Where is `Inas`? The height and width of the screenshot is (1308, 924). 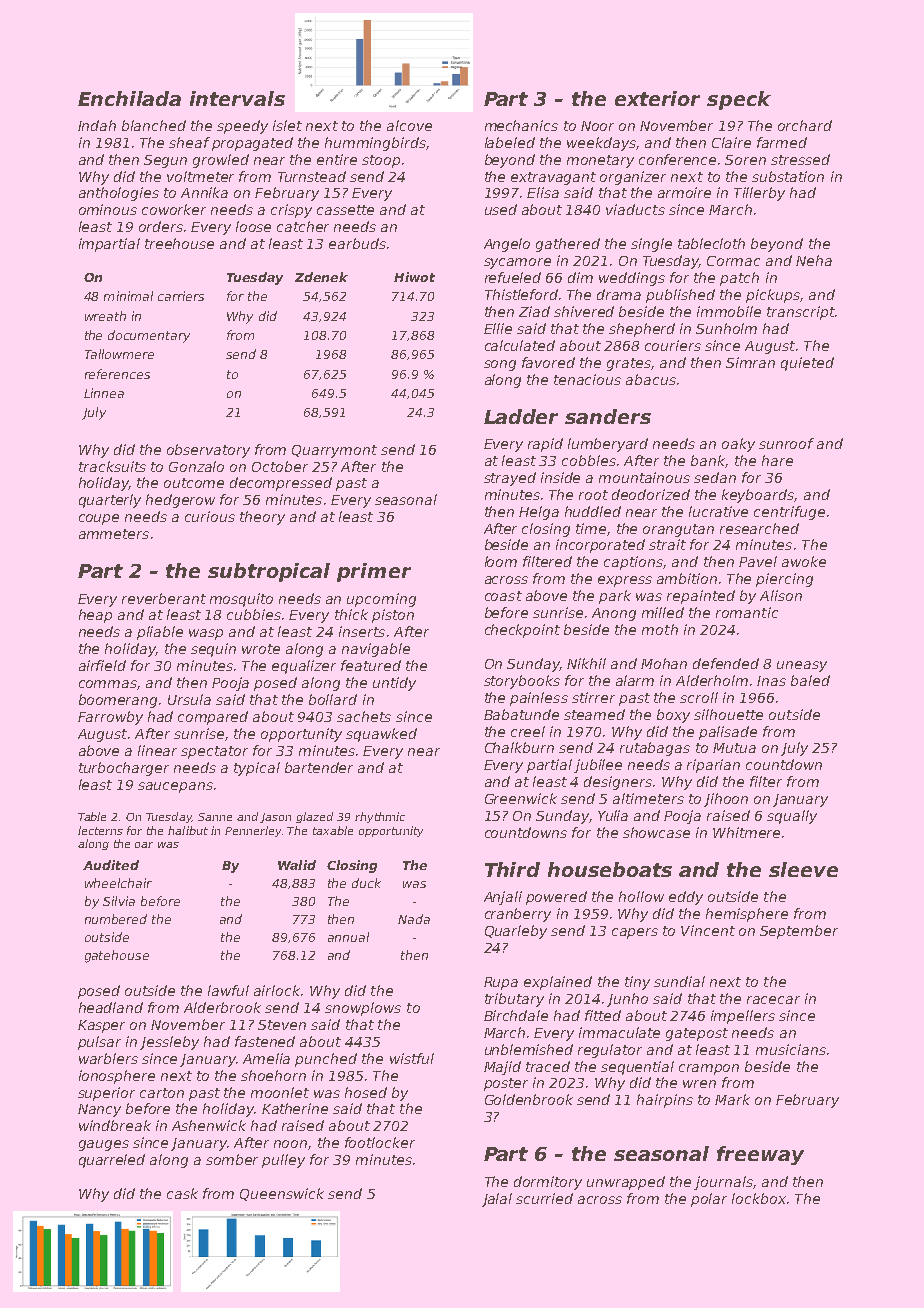 Inas is located at coordinates (771, 681).
